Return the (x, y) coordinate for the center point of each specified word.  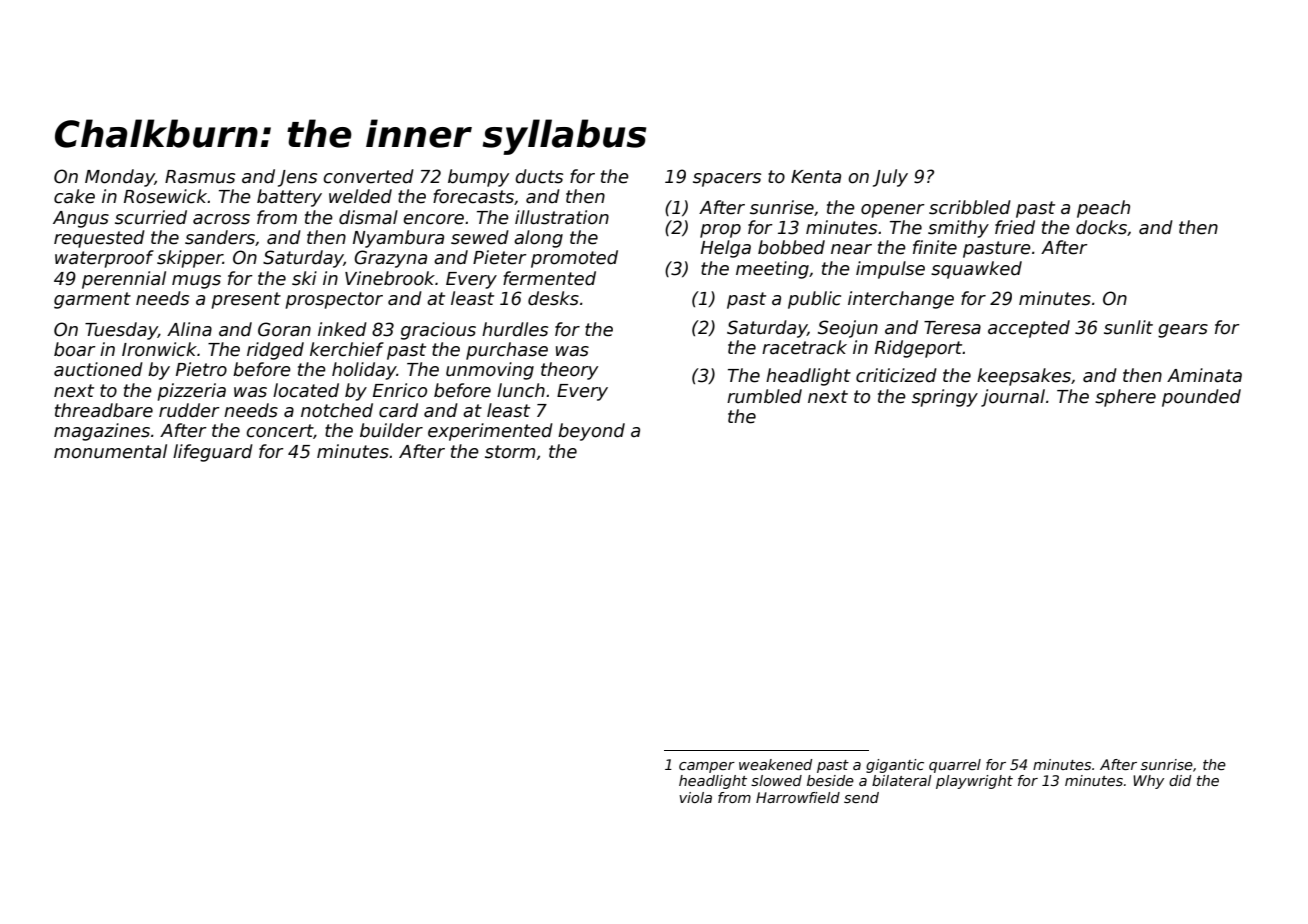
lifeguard (213, 453)
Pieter (500, 257)
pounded (1201, 398)
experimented (490, 432)
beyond (591, 432)
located (306, 390)
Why (1148, 782)
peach (1103, 209)
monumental (110, 451)
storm (510, 452)
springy (945, 398)
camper (707, 767)
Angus (81, 219)
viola (695, 797)
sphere (1125, 398)
